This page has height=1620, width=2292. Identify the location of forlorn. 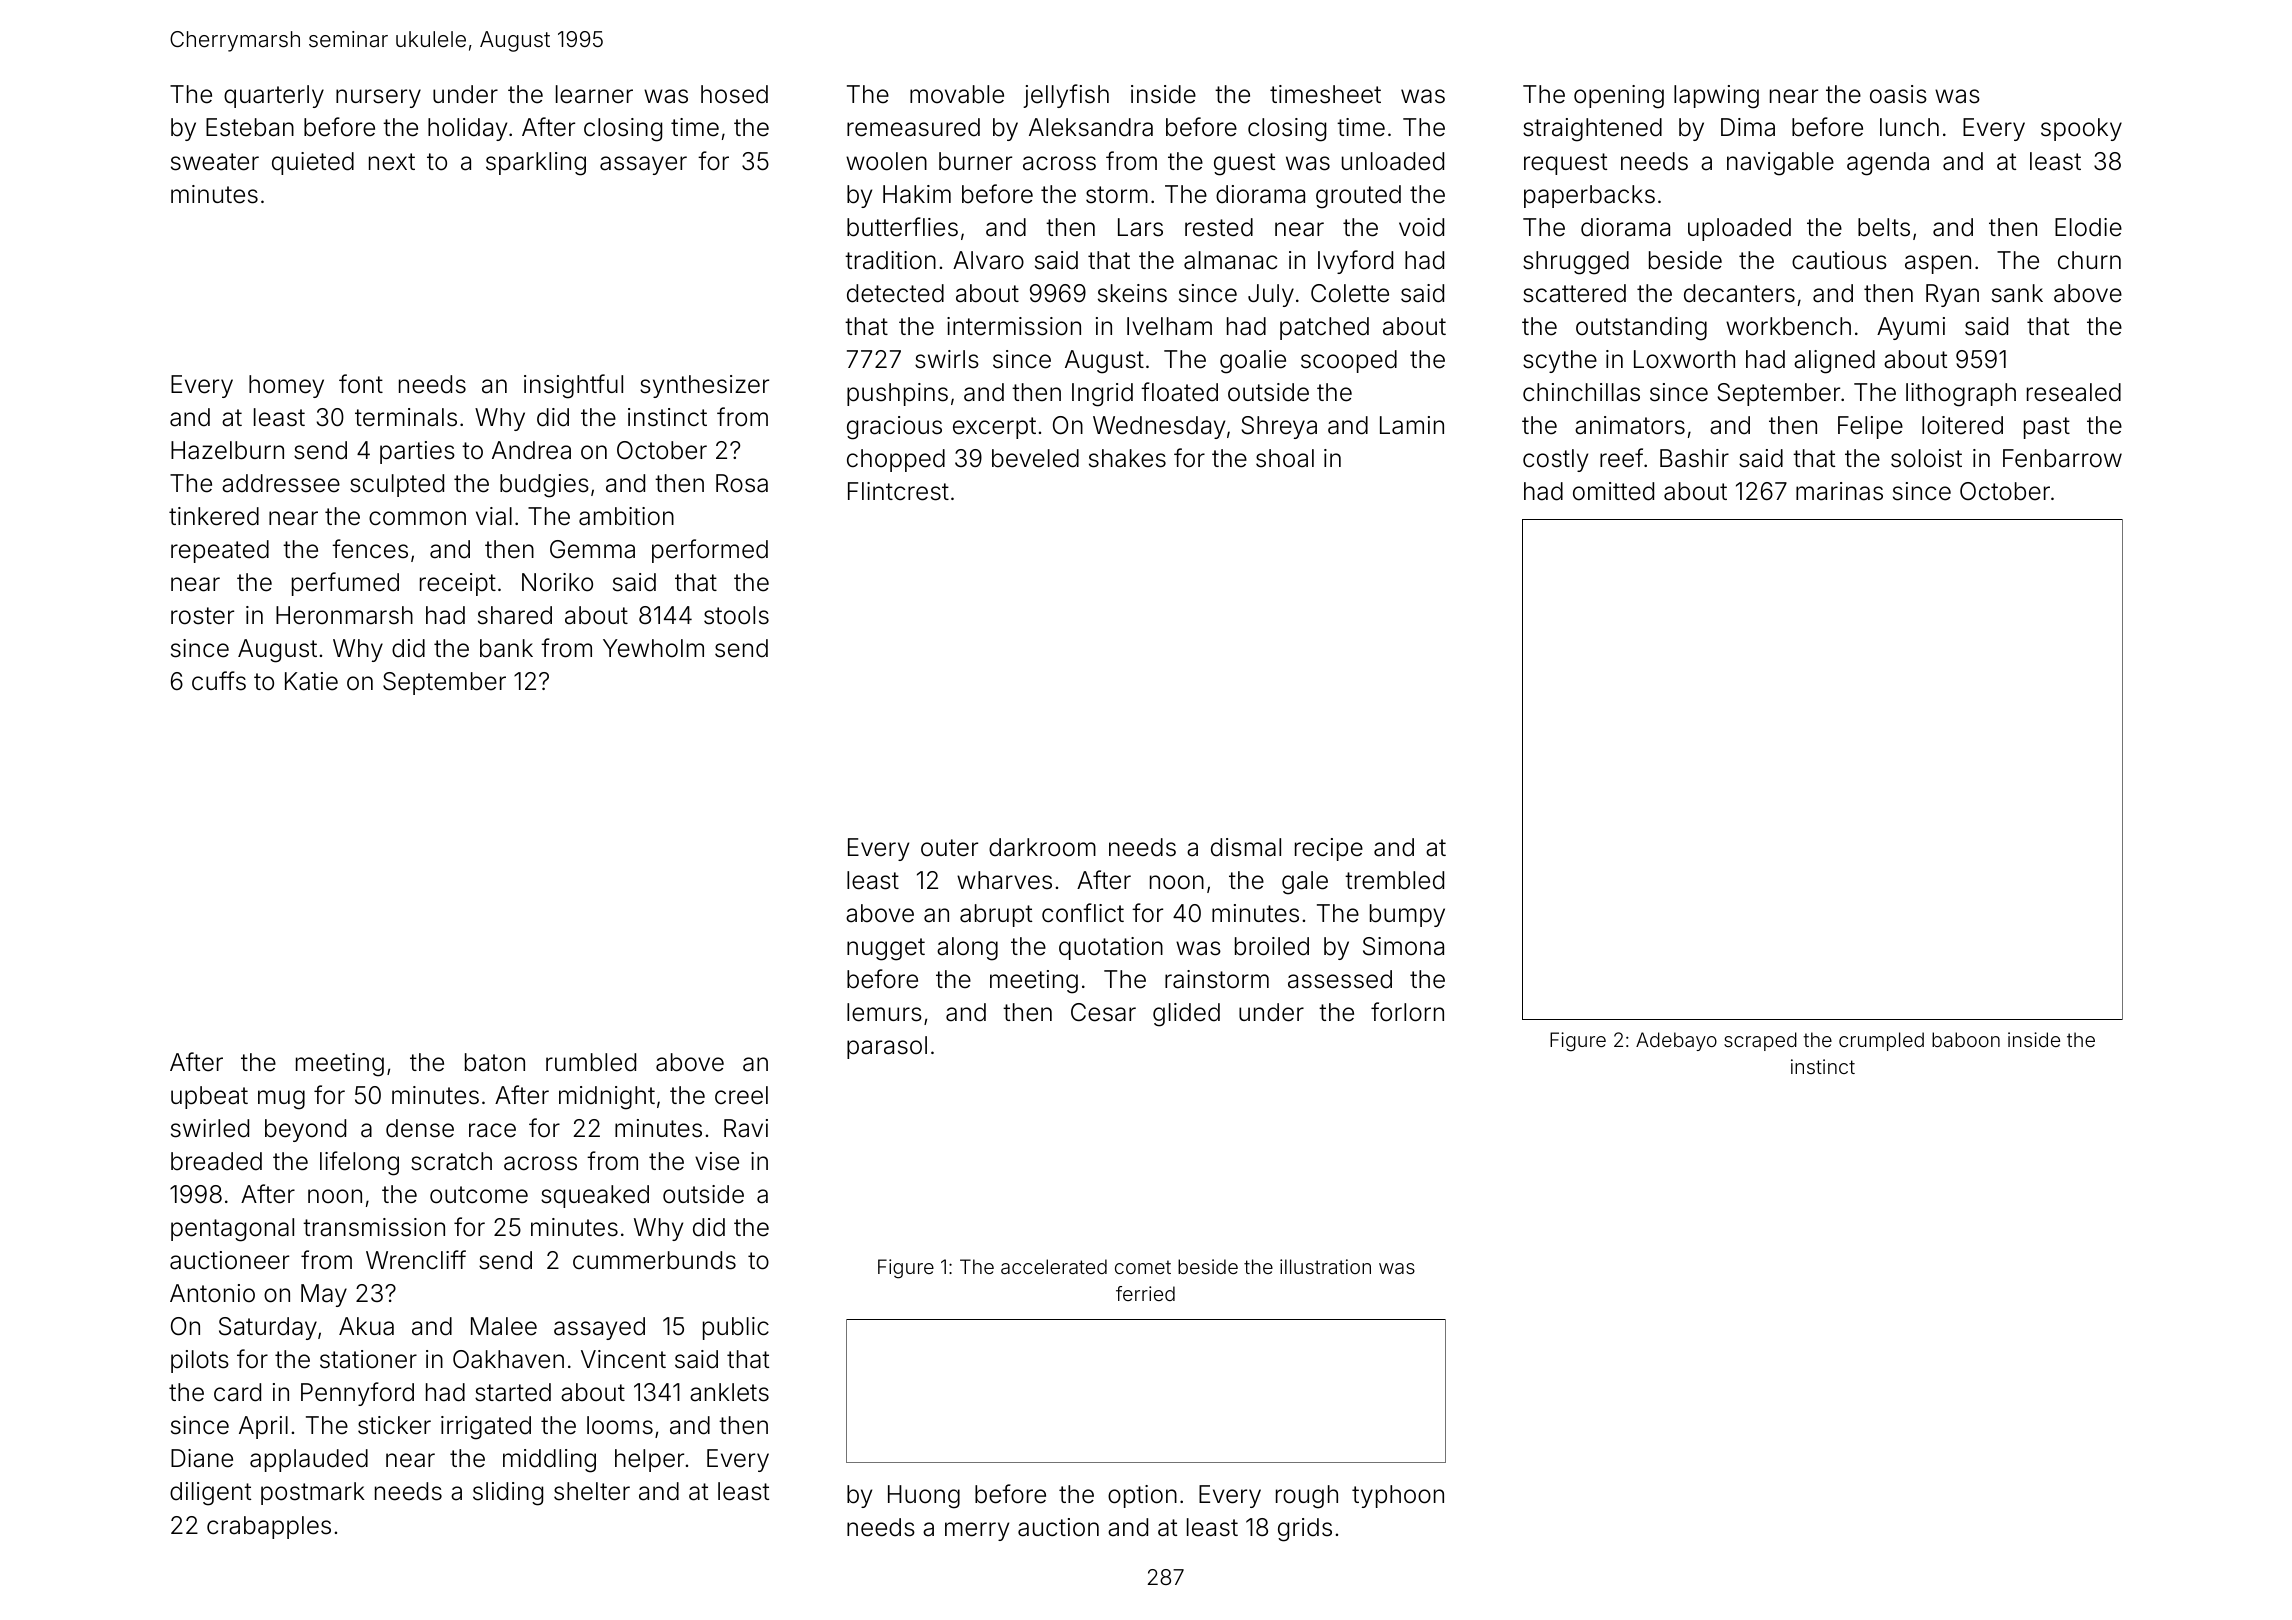
(1407, 1012).
